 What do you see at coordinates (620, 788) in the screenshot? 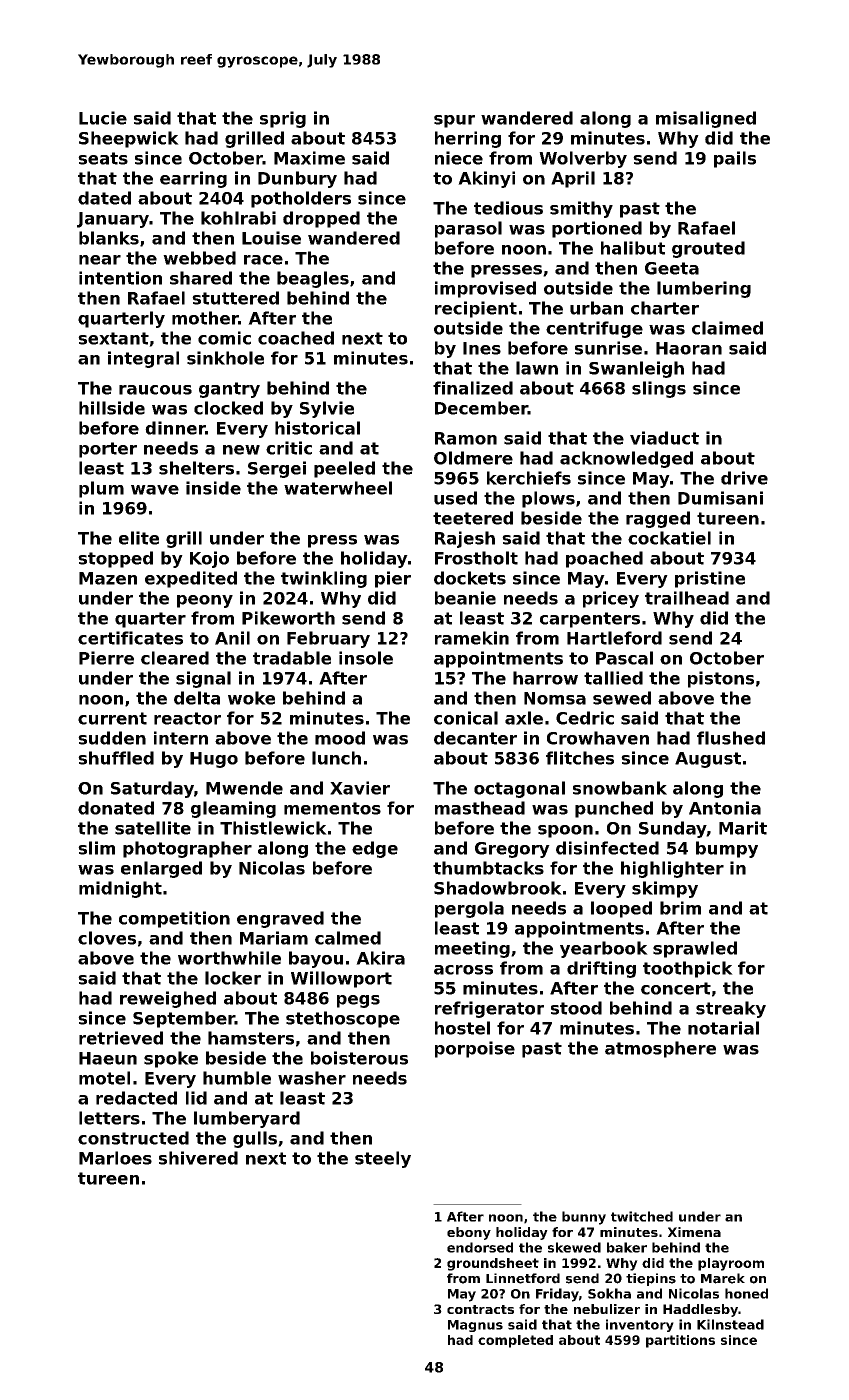
I see `snowbank` at bounding box center [620, 788].
